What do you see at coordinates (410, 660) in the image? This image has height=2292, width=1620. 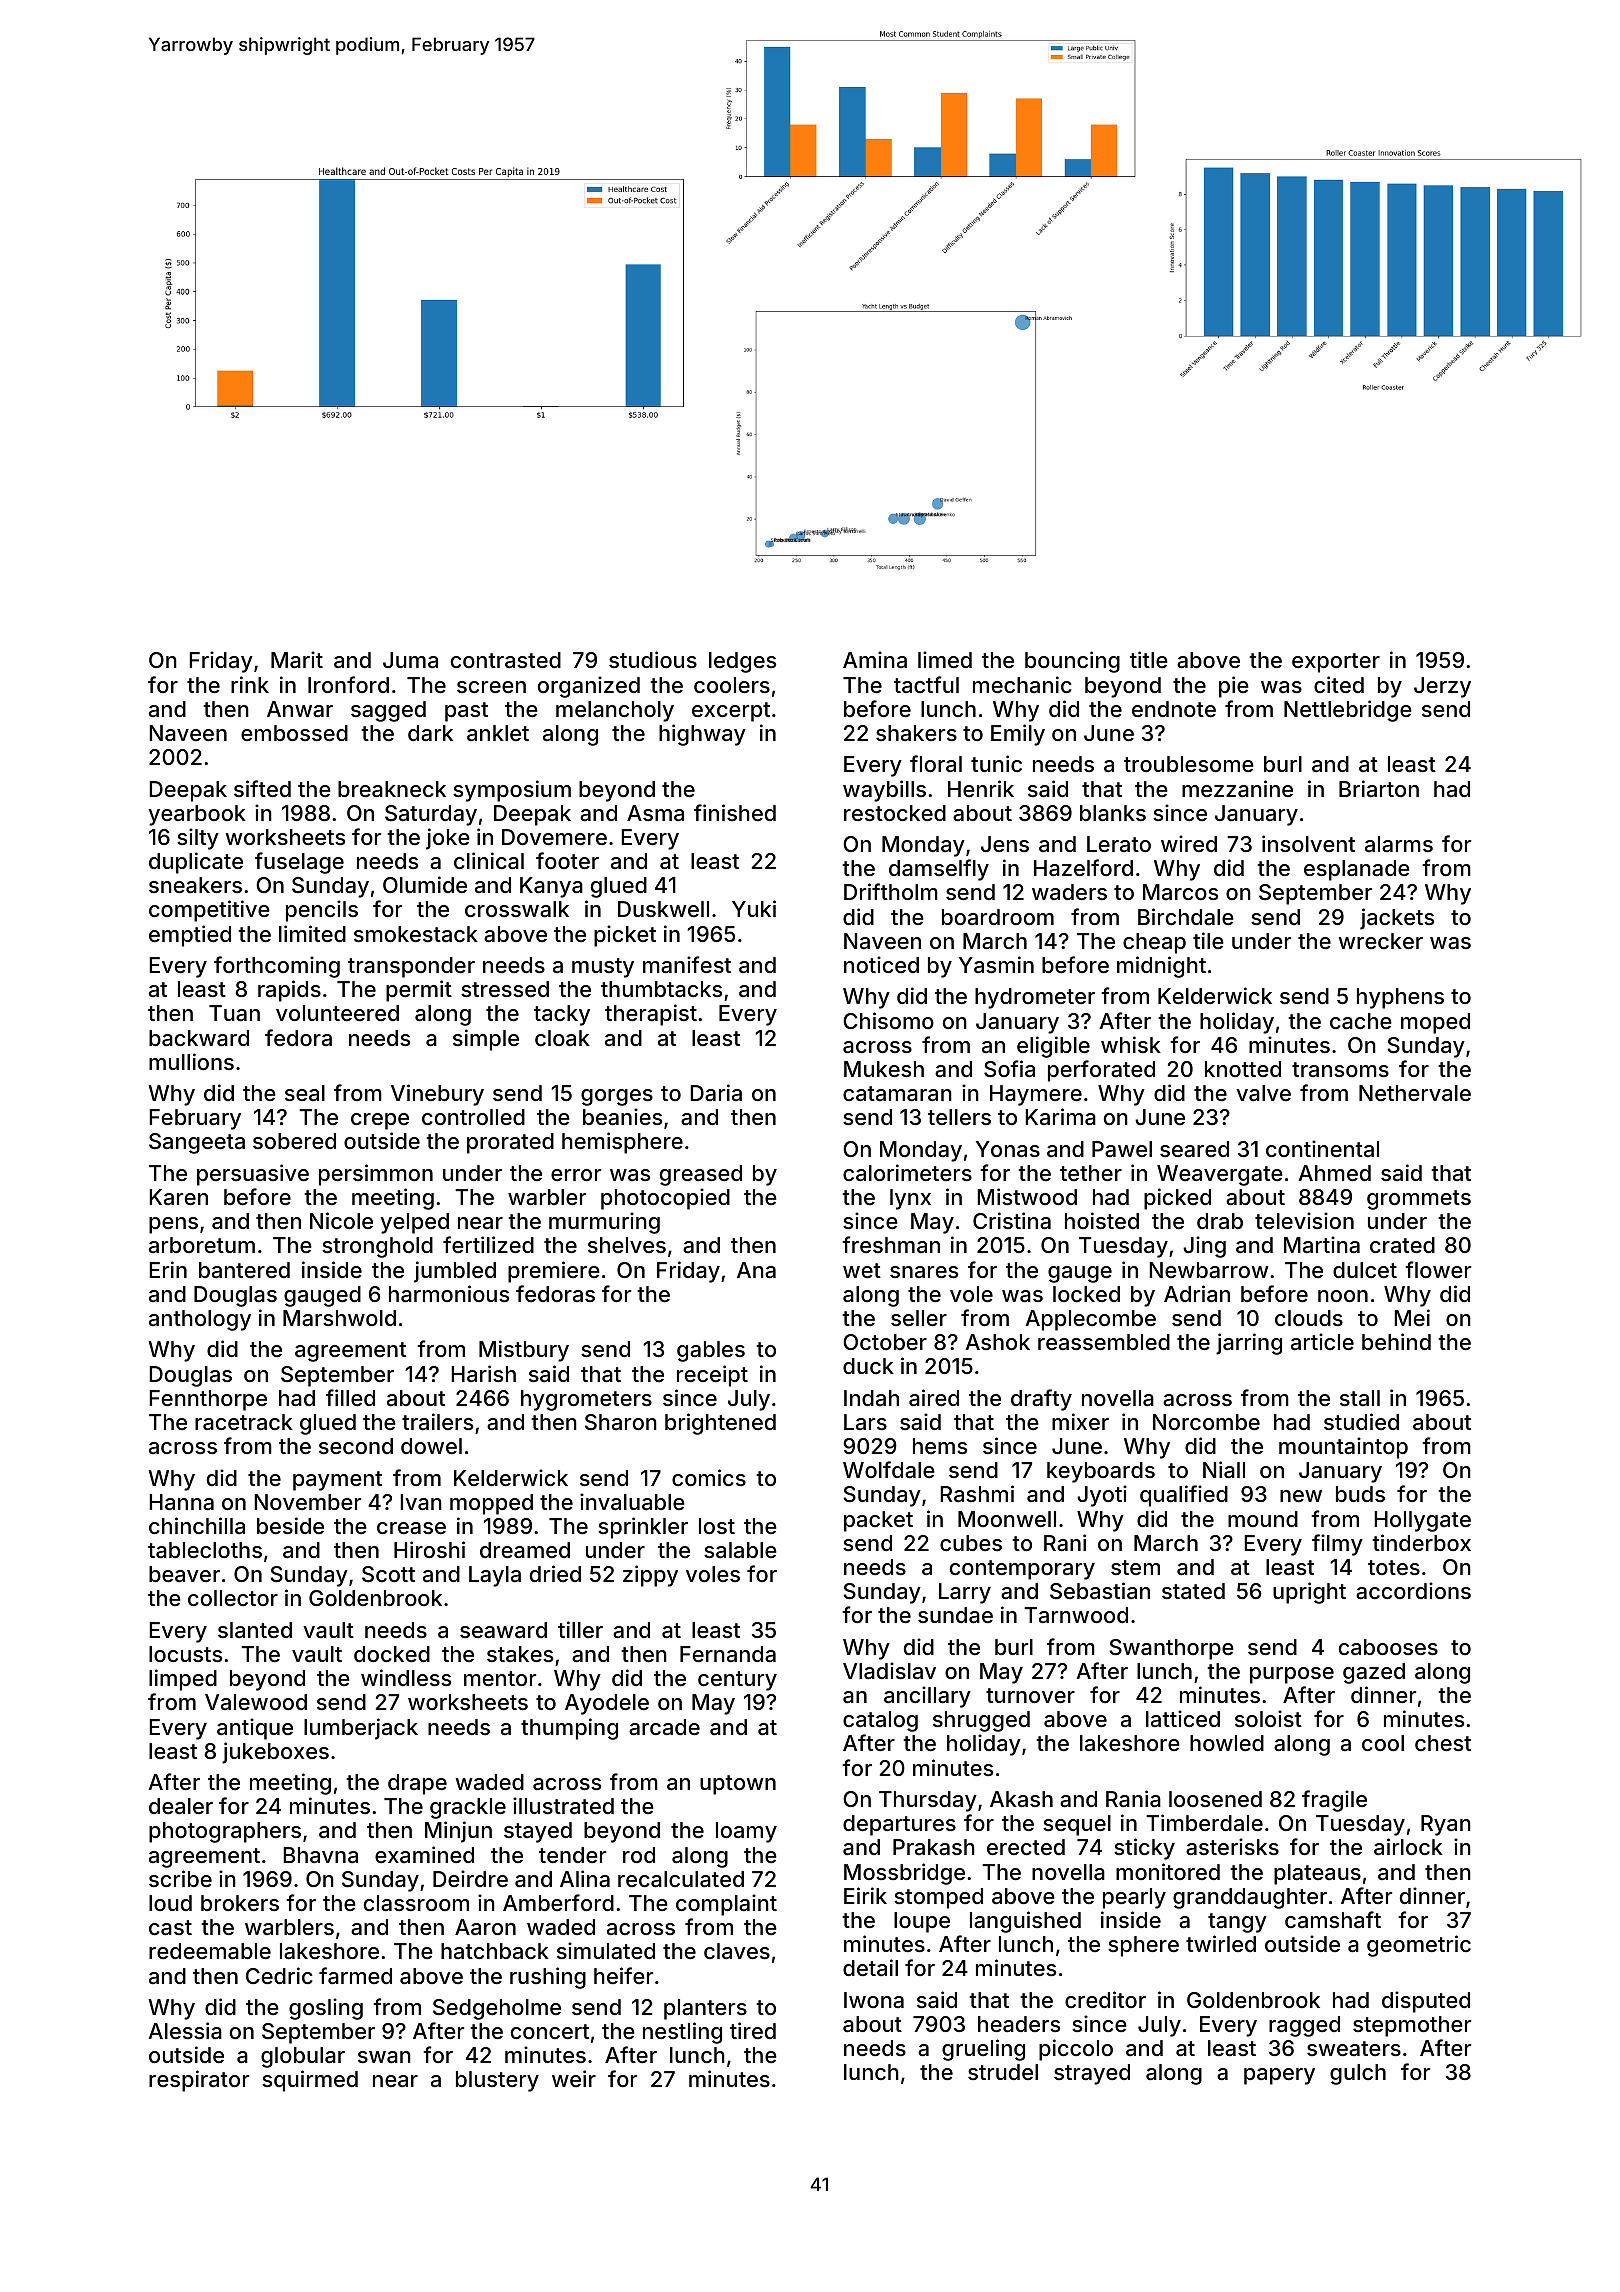 I see `Juma` at bounding box center [410, 660].
